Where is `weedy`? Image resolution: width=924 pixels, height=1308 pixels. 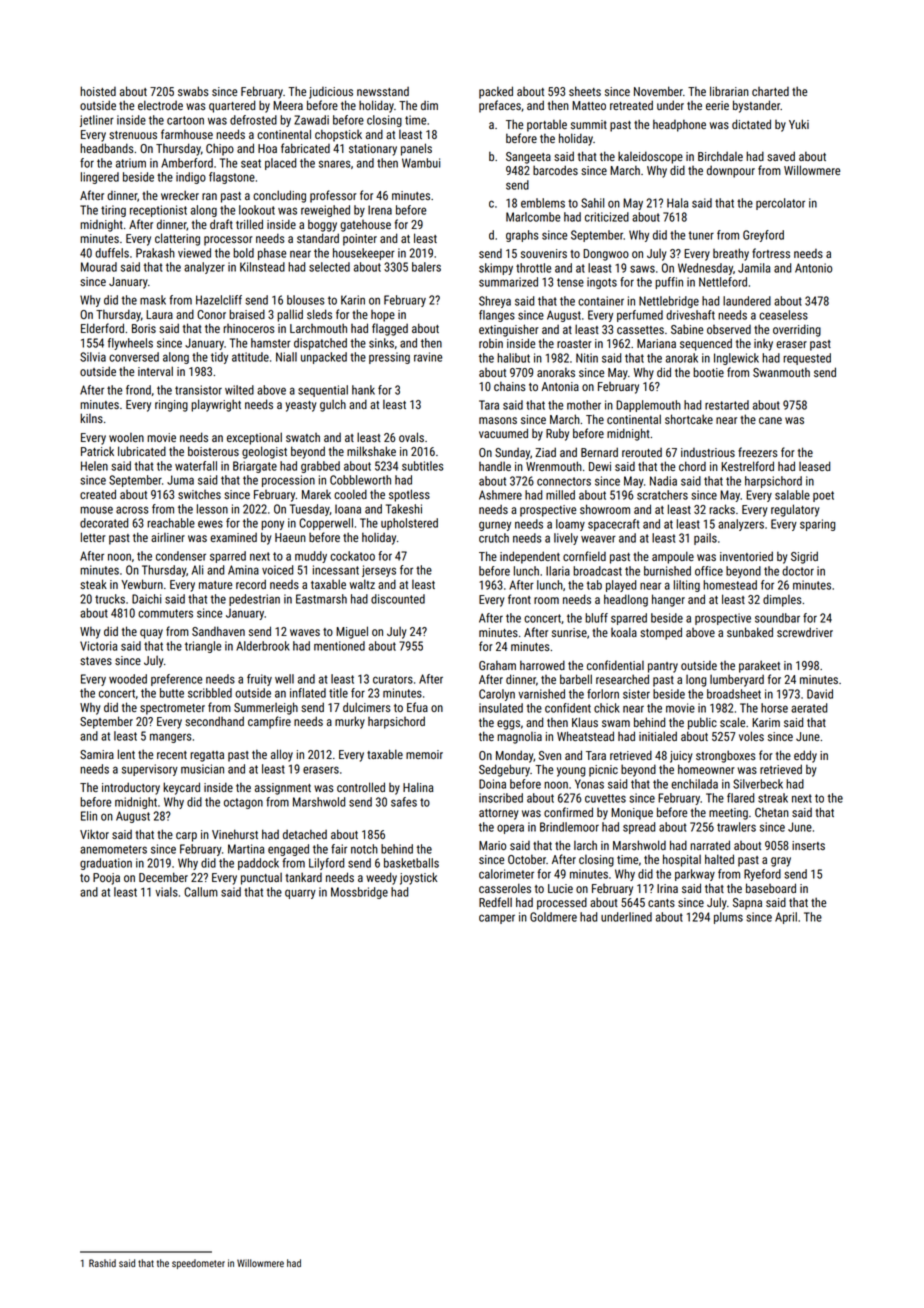
weedy is located at coordinates (381, 878).
